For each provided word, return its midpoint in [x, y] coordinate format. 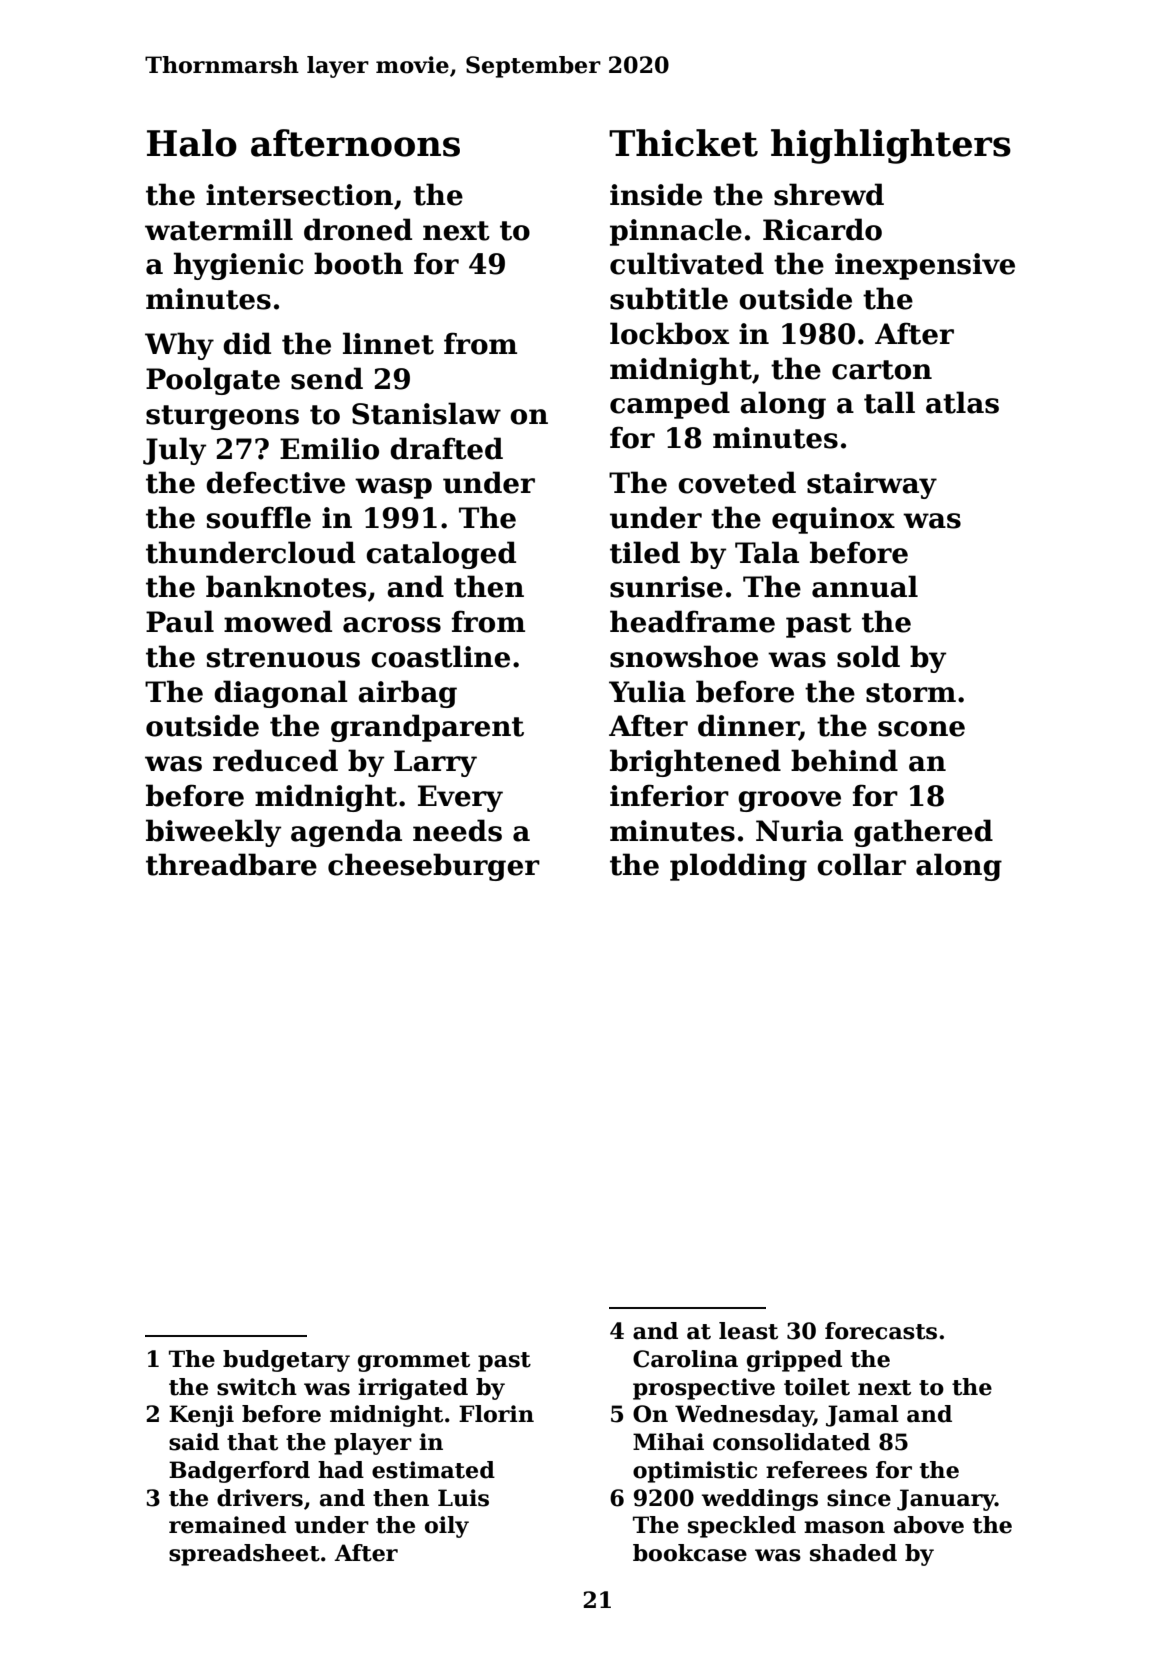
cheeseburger [434, 867]
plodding [738, 867]
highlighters [891, 146]
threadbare [231, 864]
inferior [669, 795]
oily [447, 1527]
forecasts [881, 1331]
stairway [872, 485]
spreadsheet [244, 1555]
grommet [414, 1362]
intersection [299, 195]
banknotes [286, 586]
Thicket [683, 143]
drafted [446, 448]
